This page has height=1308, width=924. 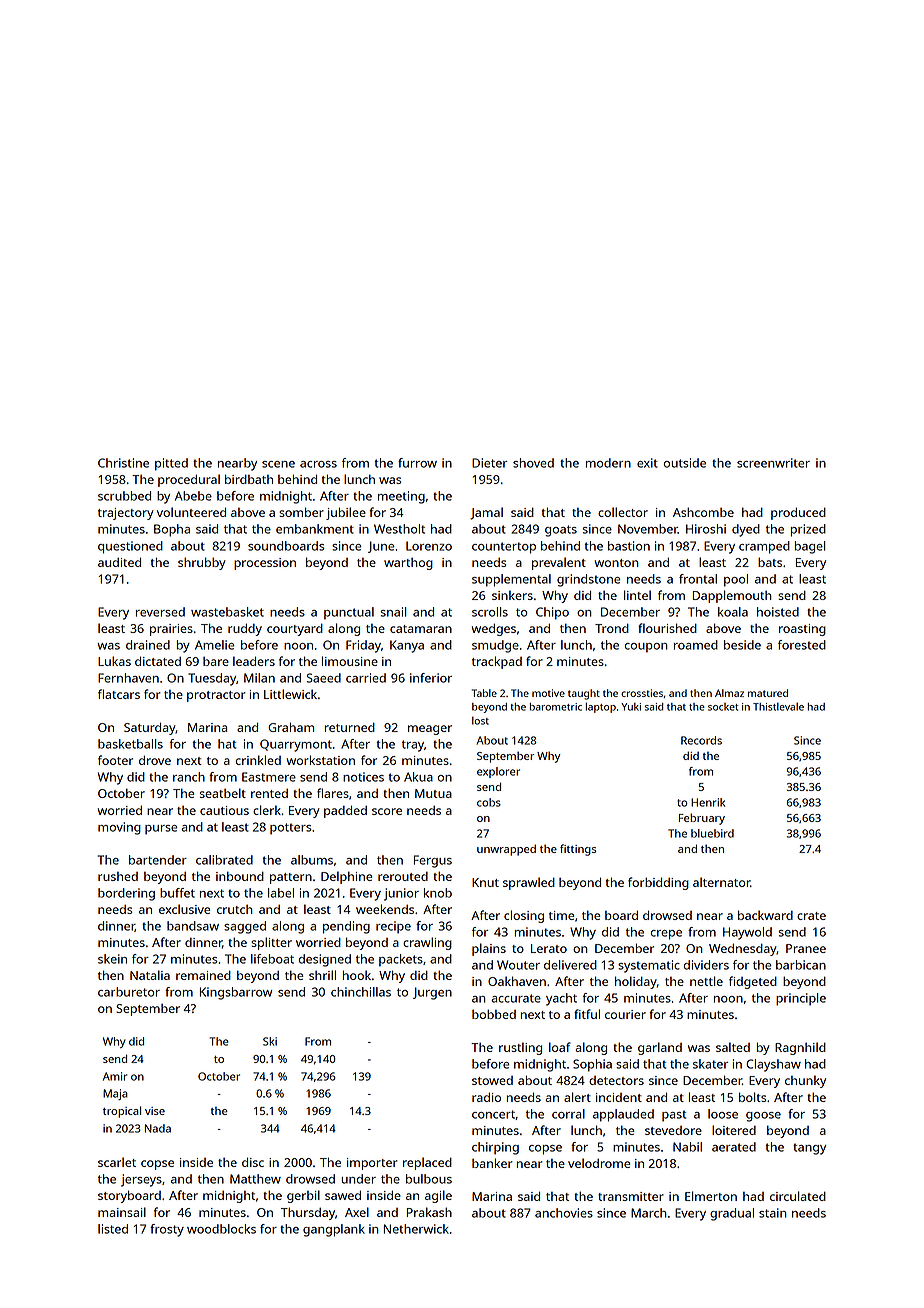 What do you see at coordinates (647, 463) in the page?
I see `exit` at bounding box center [647, 463].
